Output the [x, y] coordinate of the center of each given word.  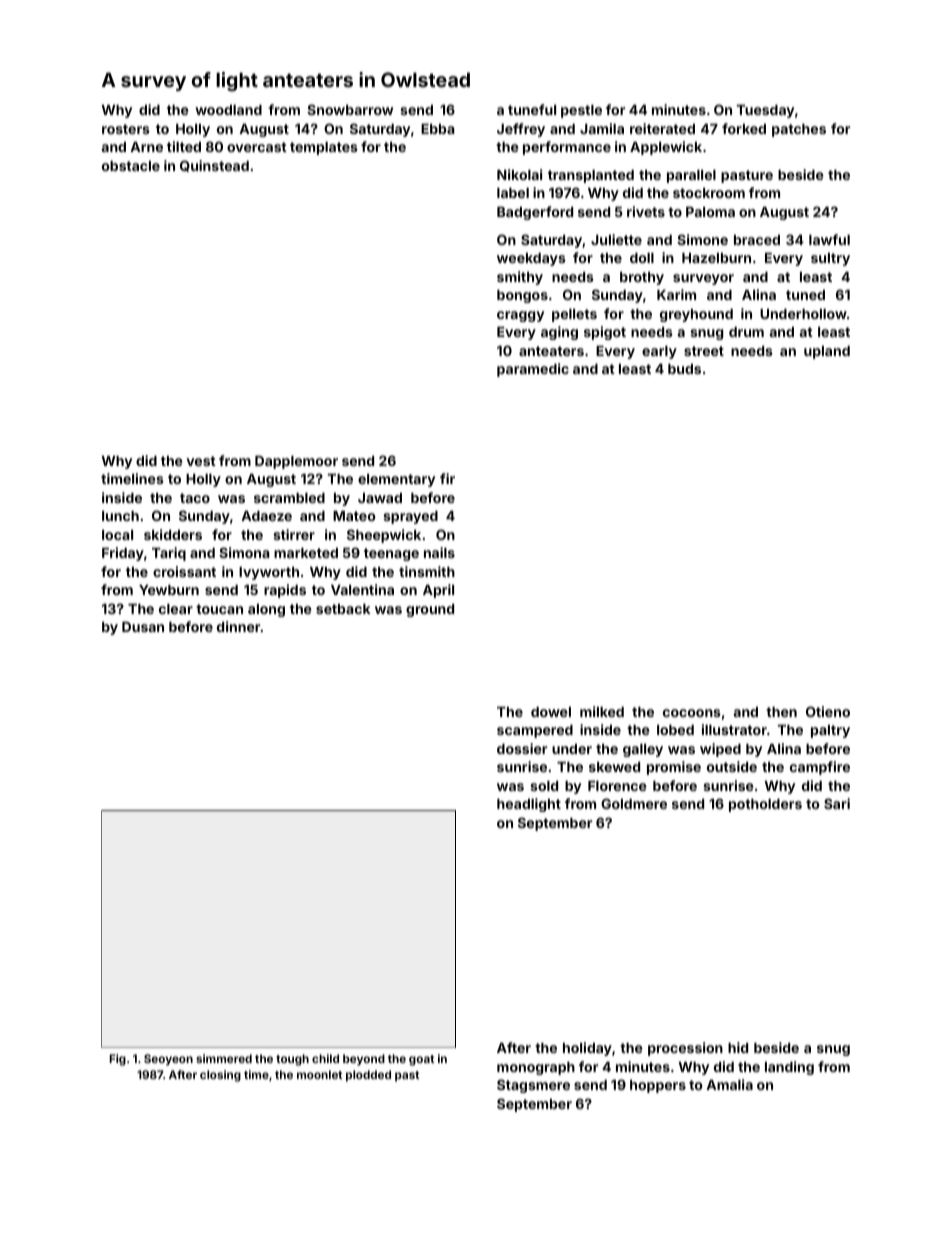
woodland [228, 110]
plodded [368, 1076]
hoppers [658, 1086]
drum [746, 332]
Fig [118, 1060]
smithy [520, 278]
